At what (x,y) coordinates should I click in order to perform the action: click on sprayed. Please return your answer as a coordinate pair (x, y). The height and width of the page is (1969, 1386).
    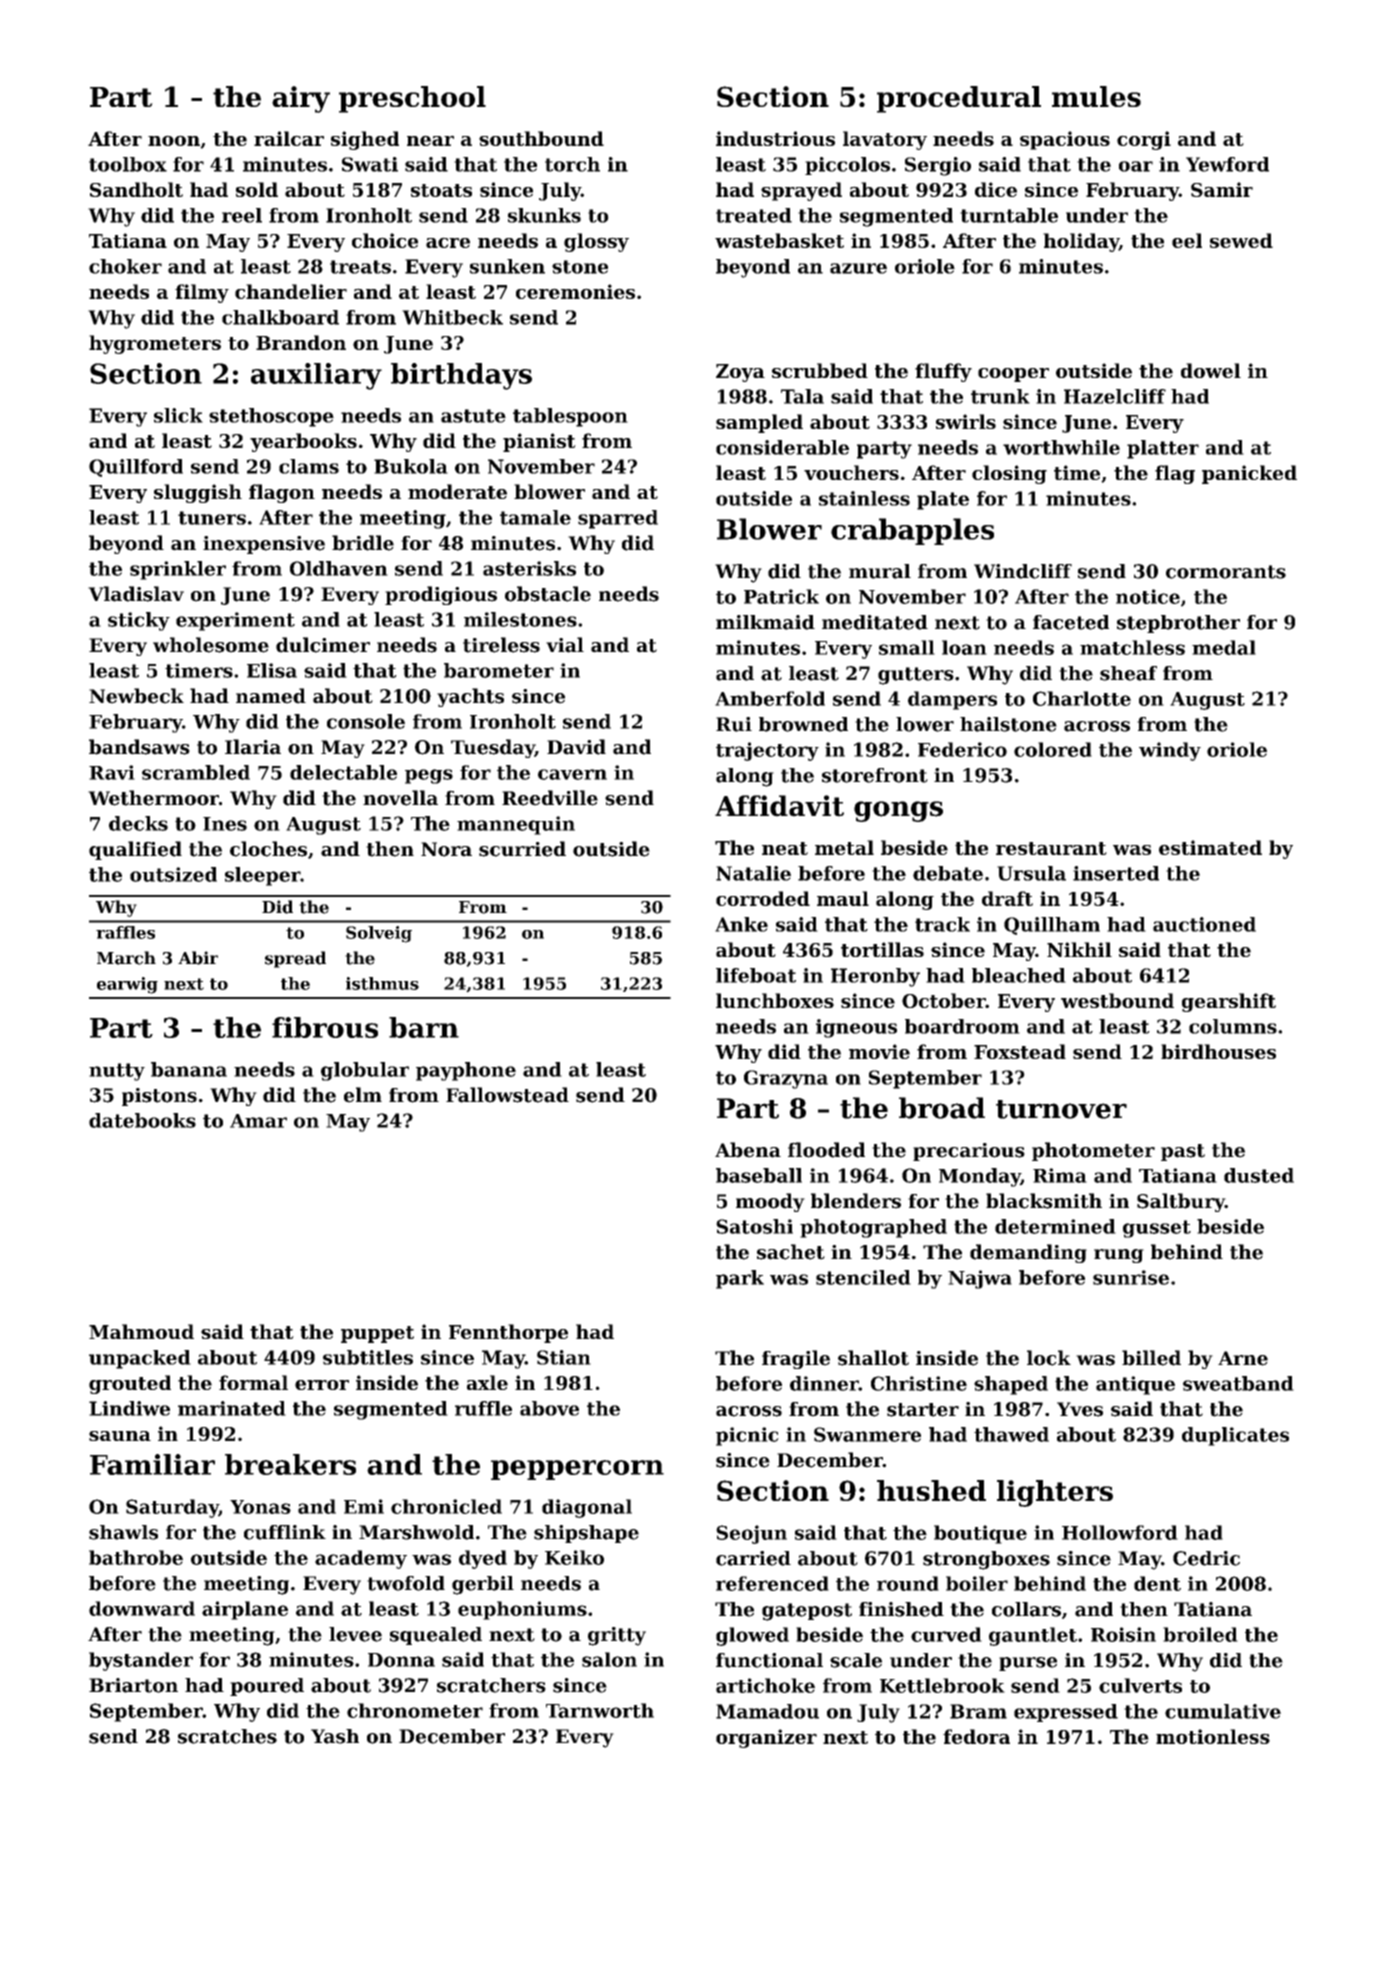
    Looking at the image, I should click on (801, 191).
